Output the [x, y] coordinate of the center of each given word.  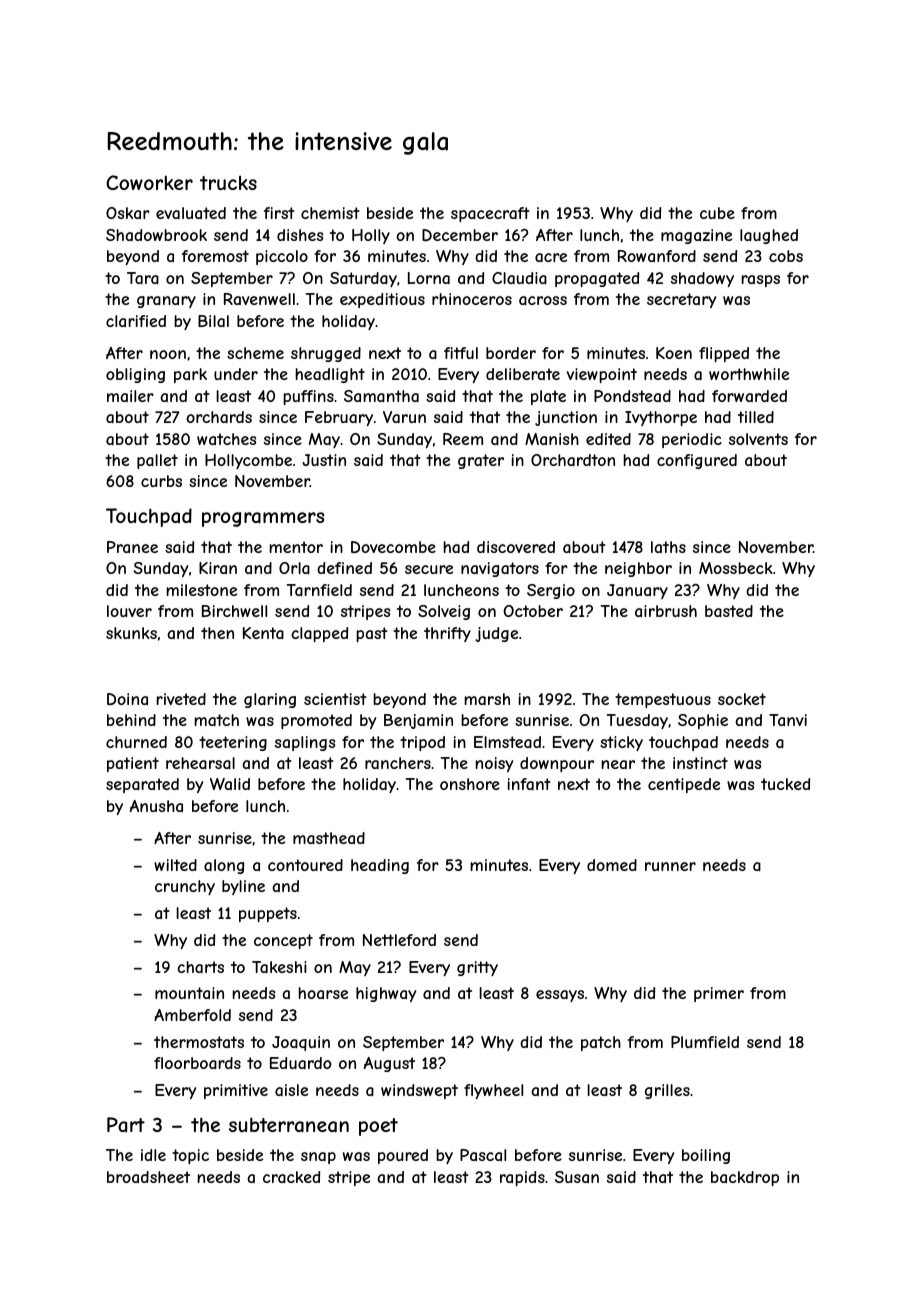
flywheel [493, 1091]
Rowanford [657, 256]
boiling [706, 1156]
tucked [785, 784]
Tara [143, 278]
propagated [597, 279]
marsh [487, 699]
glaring [270, 700]
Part [126, 1124]
